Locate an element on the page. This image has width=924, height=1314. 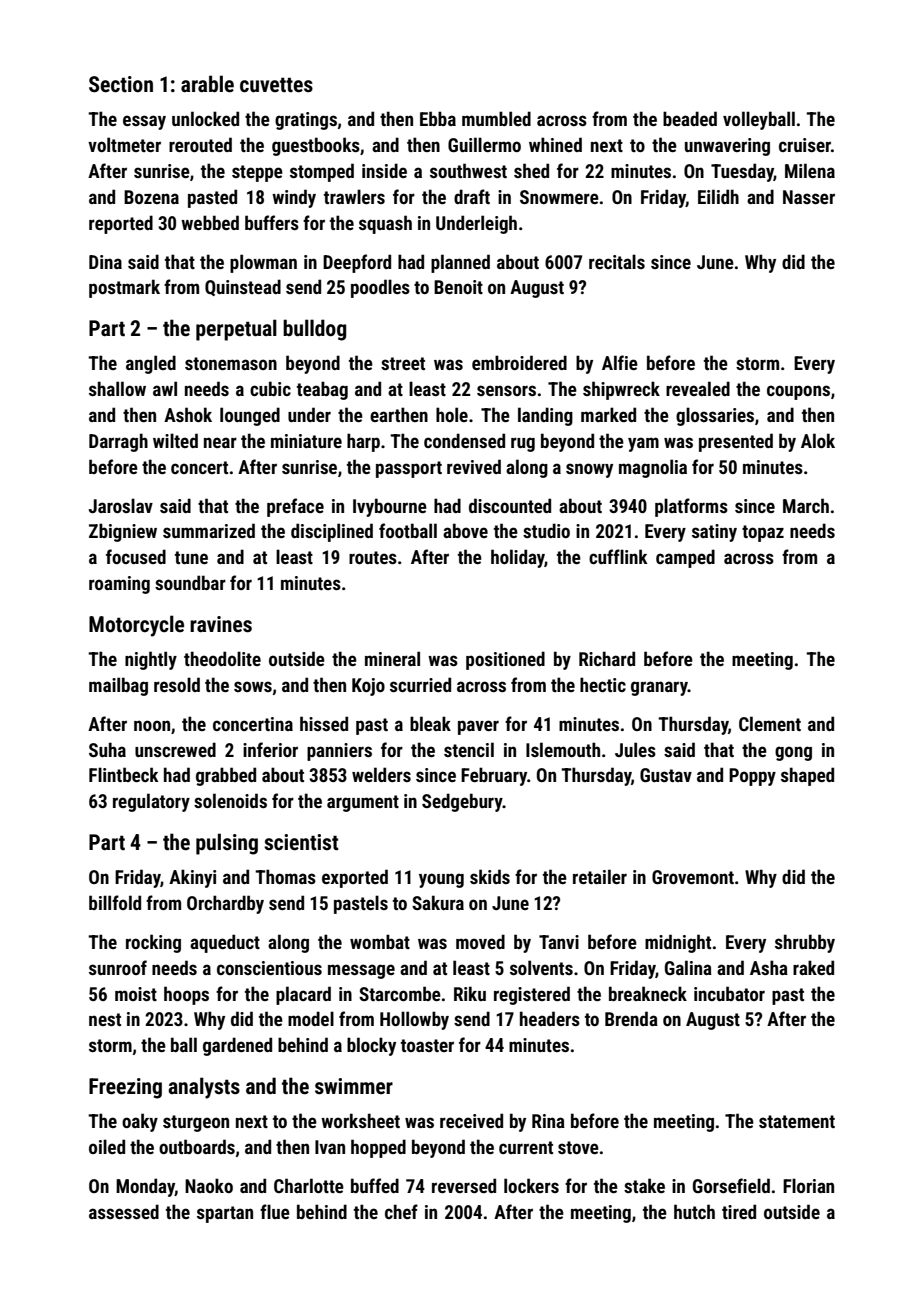
beaded is located at coordinates (690, 118).
